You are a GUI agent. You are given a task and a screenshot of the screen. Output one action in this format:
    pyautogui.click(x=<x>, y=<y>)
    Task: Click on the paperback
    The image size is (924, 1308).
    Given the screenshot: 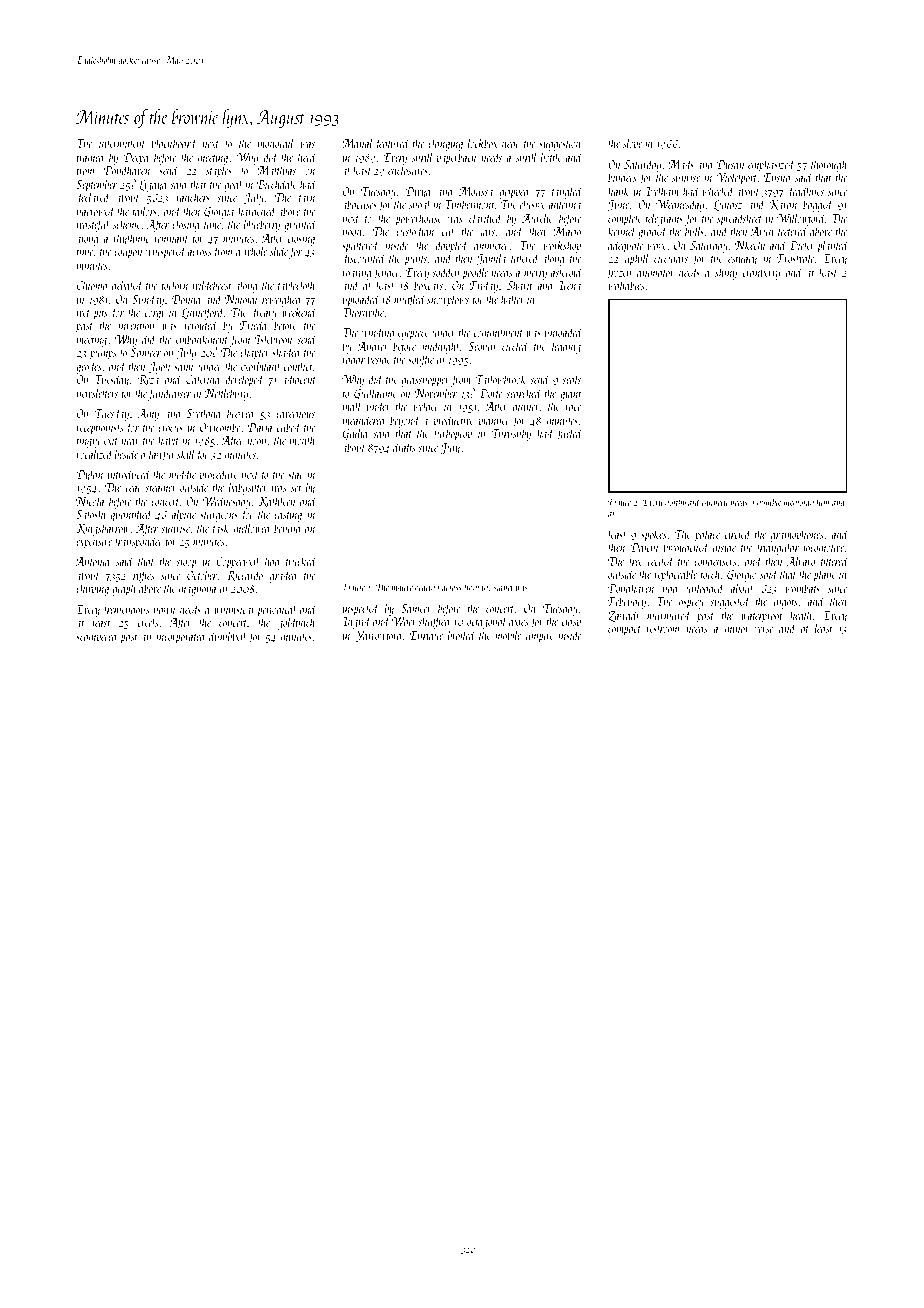 What is the action you would take?
    pyautogui.click(x=456, y=158)
